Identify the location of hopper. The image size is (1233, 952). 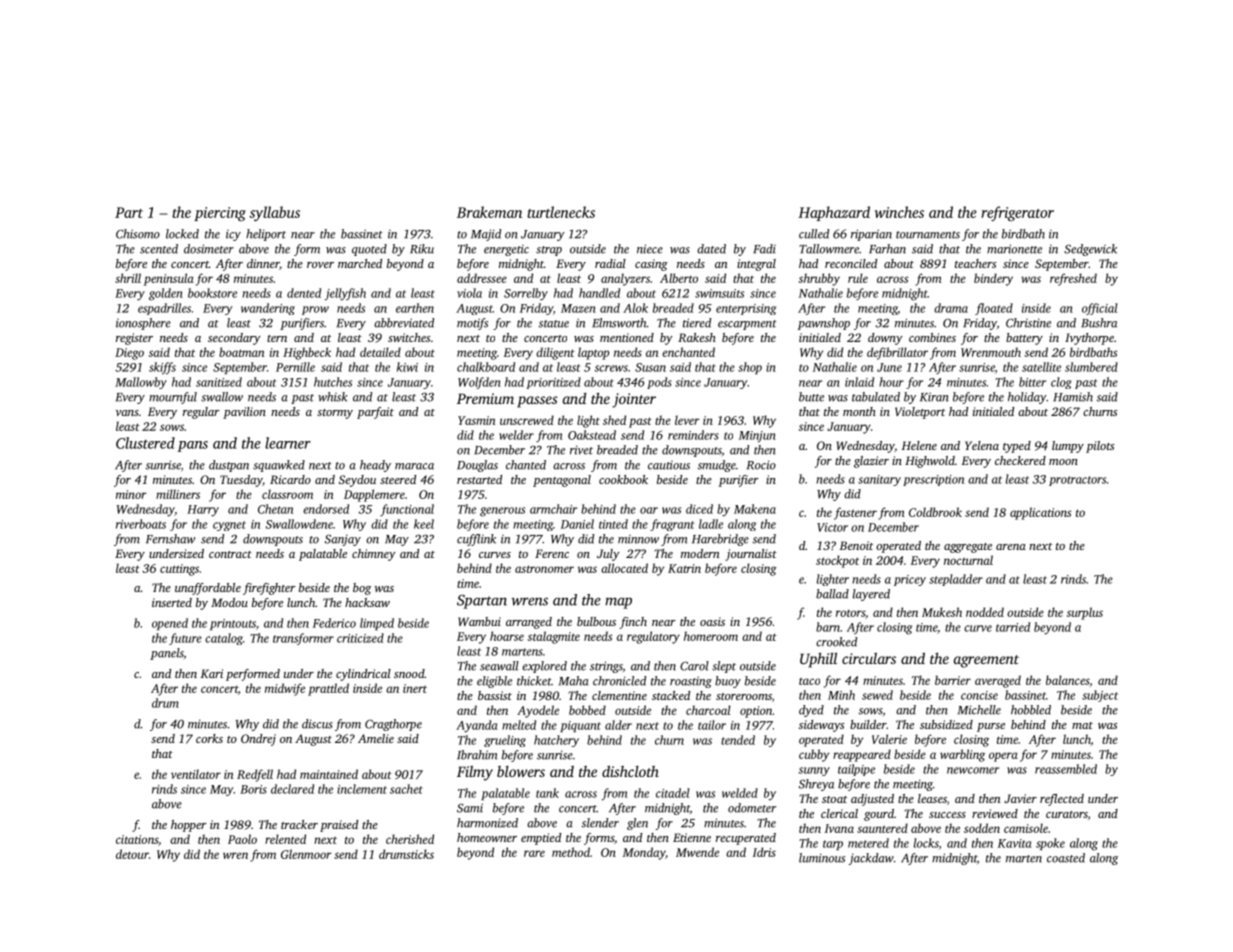
(189, 826).
